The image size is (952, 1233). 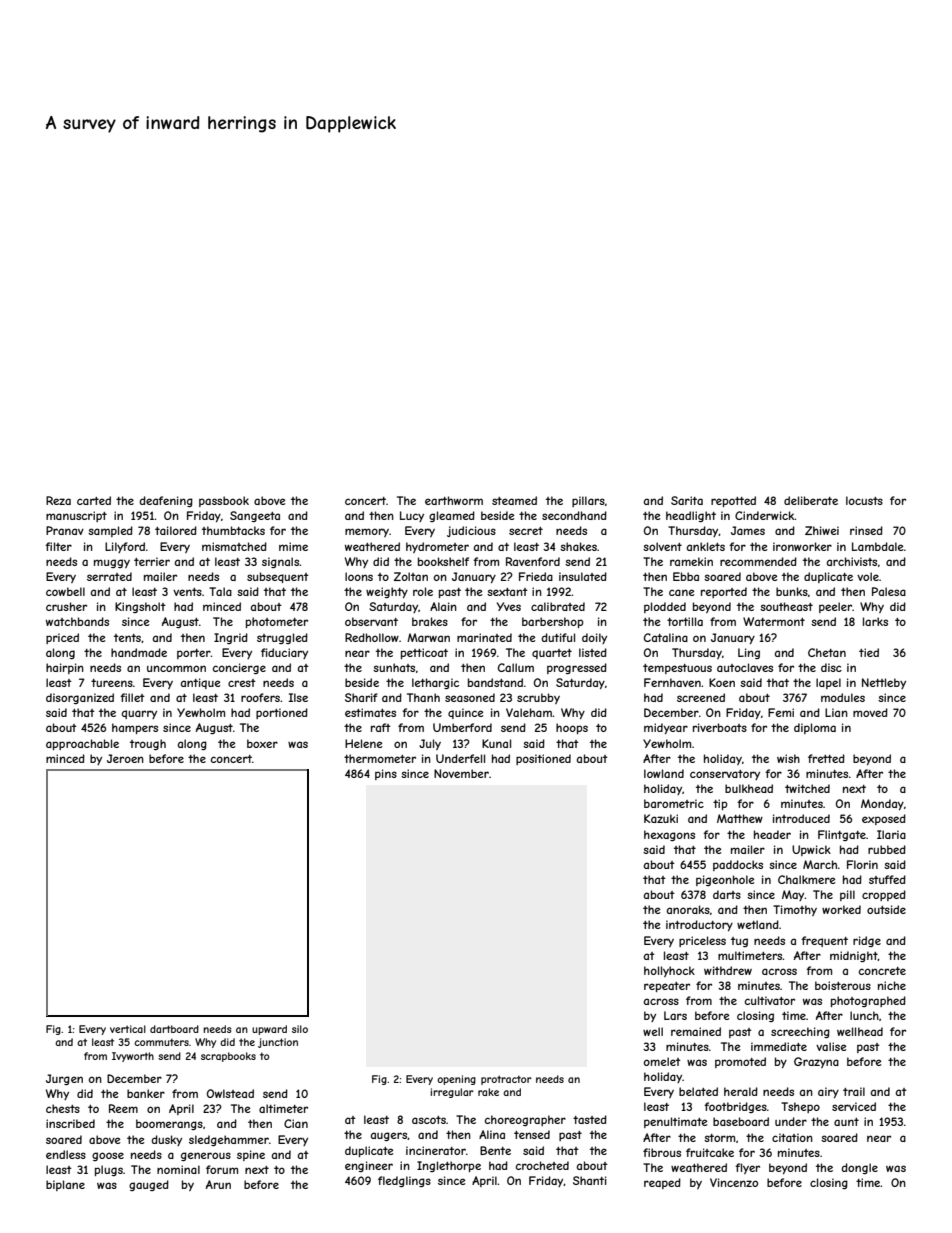 What do you see at coordinates (300, 1029) in the screenshot?
I see `silo` at bounding box center [300, 1029].
